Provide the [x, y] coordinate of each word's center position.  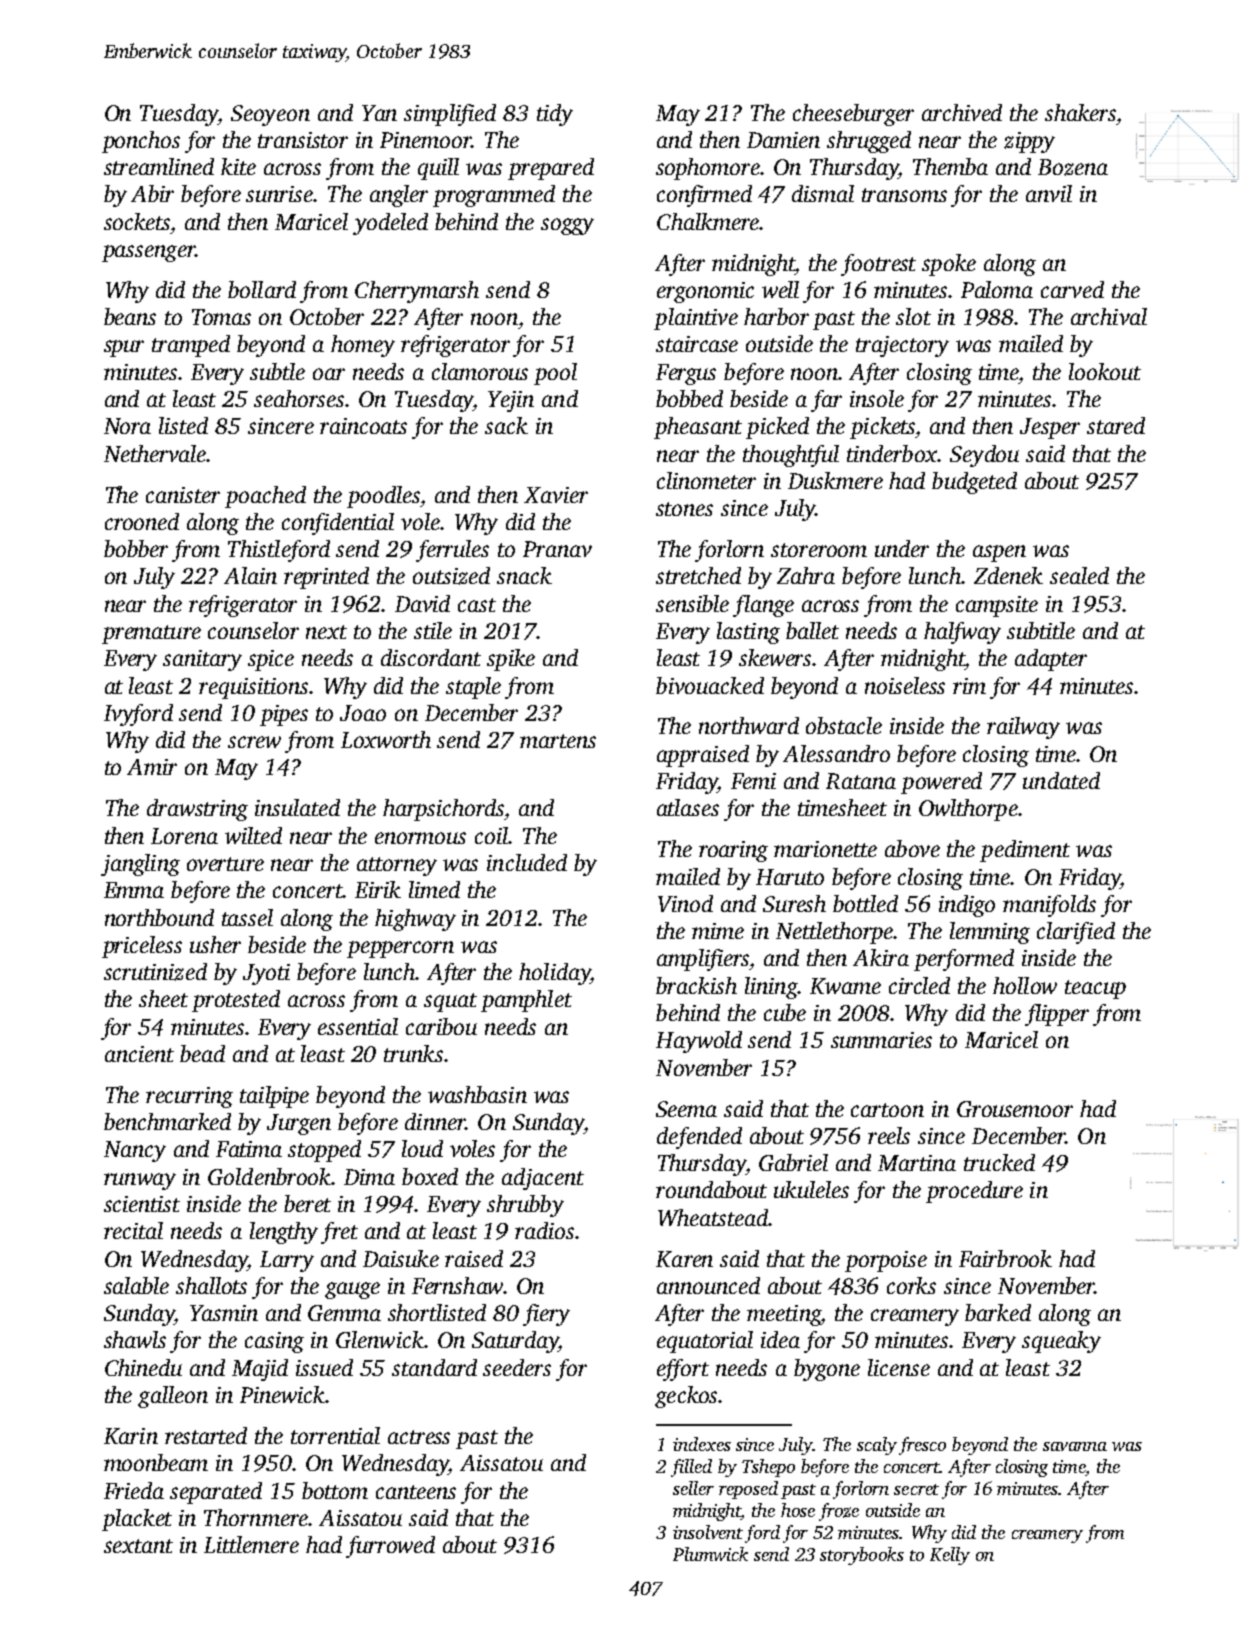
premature [151, 634]
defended [699, 1138]
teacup [1095, 989]
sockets [137, 221]
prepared [551, 169]
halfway [962, 633]
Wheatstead [713, 1217]
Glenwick [380, 1339]
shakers [1080, 112]
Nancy [135, 1151]
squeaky [1061, 1342]
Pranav [557, 549]
